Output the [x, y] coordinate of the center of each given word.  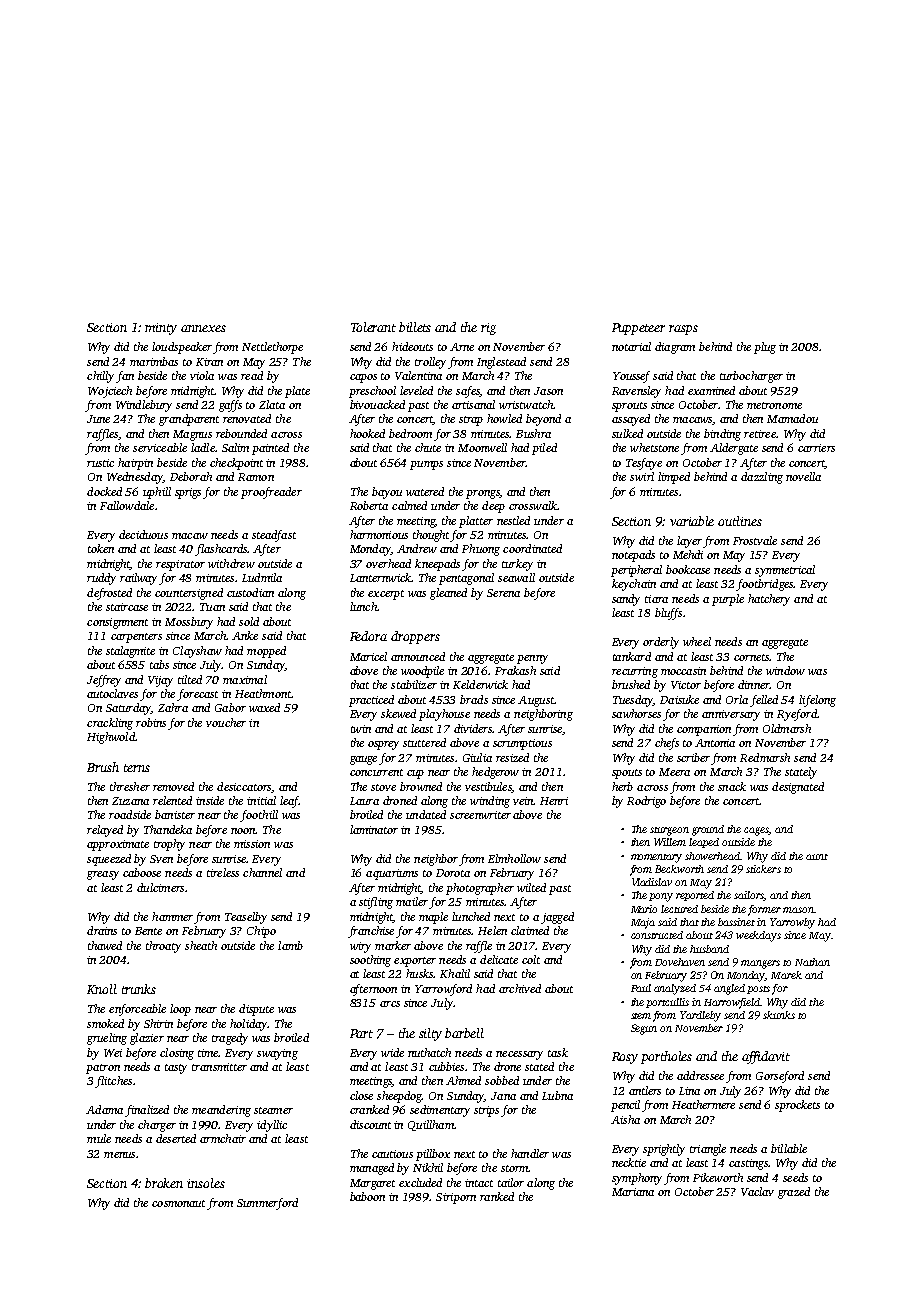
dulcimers [160, 887]
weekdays [758, 936]
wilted [531, 887]
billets [415, 327]
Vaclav [757, 1191]
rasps [683, 330]
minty [161, 329]
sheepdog [399, 1097]
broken [164, 1183]
